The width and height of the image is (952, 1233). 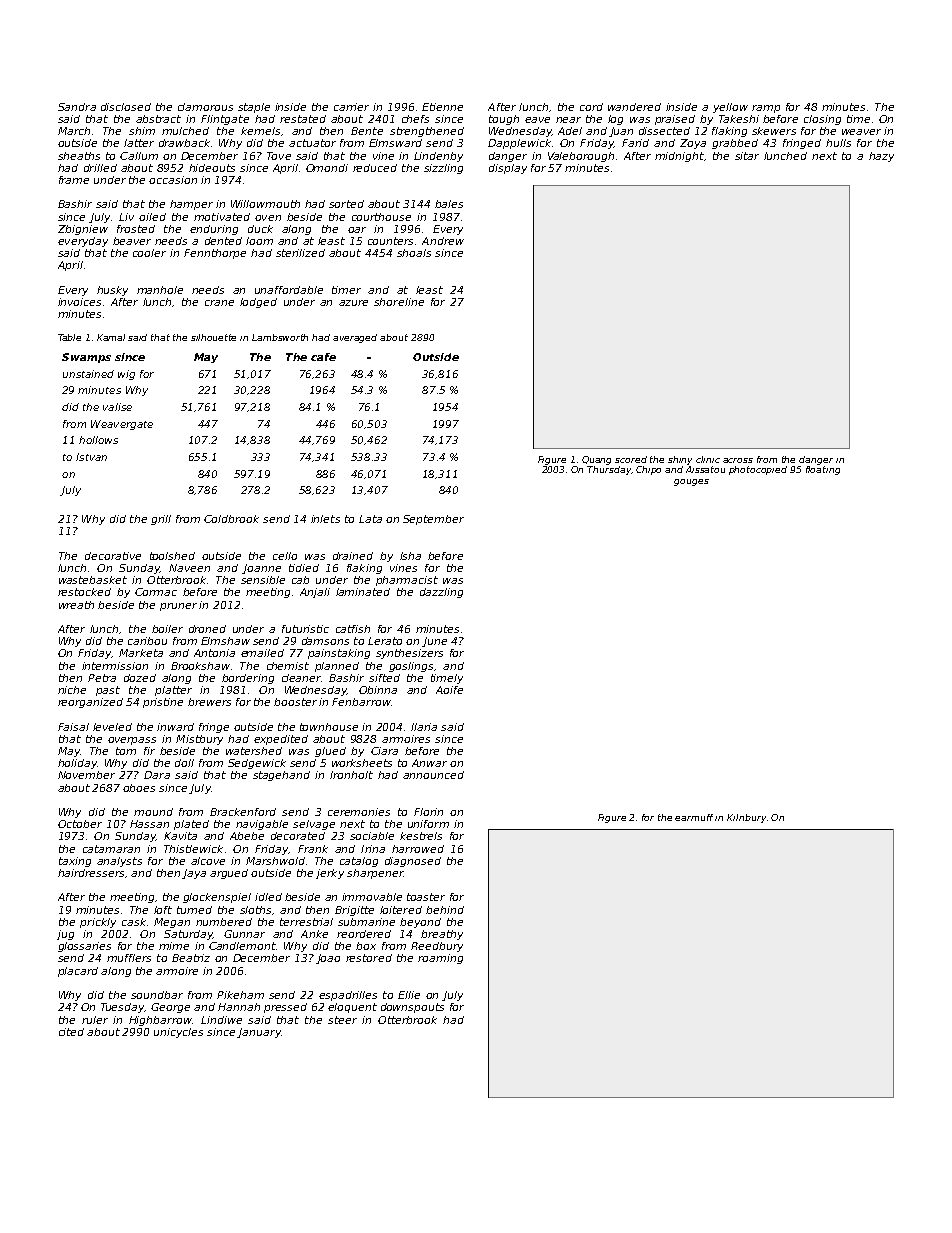 What do you see at coordinates (361, 702) in the image?
I see `Fenbarrow` at bounding box center [361, 702].
